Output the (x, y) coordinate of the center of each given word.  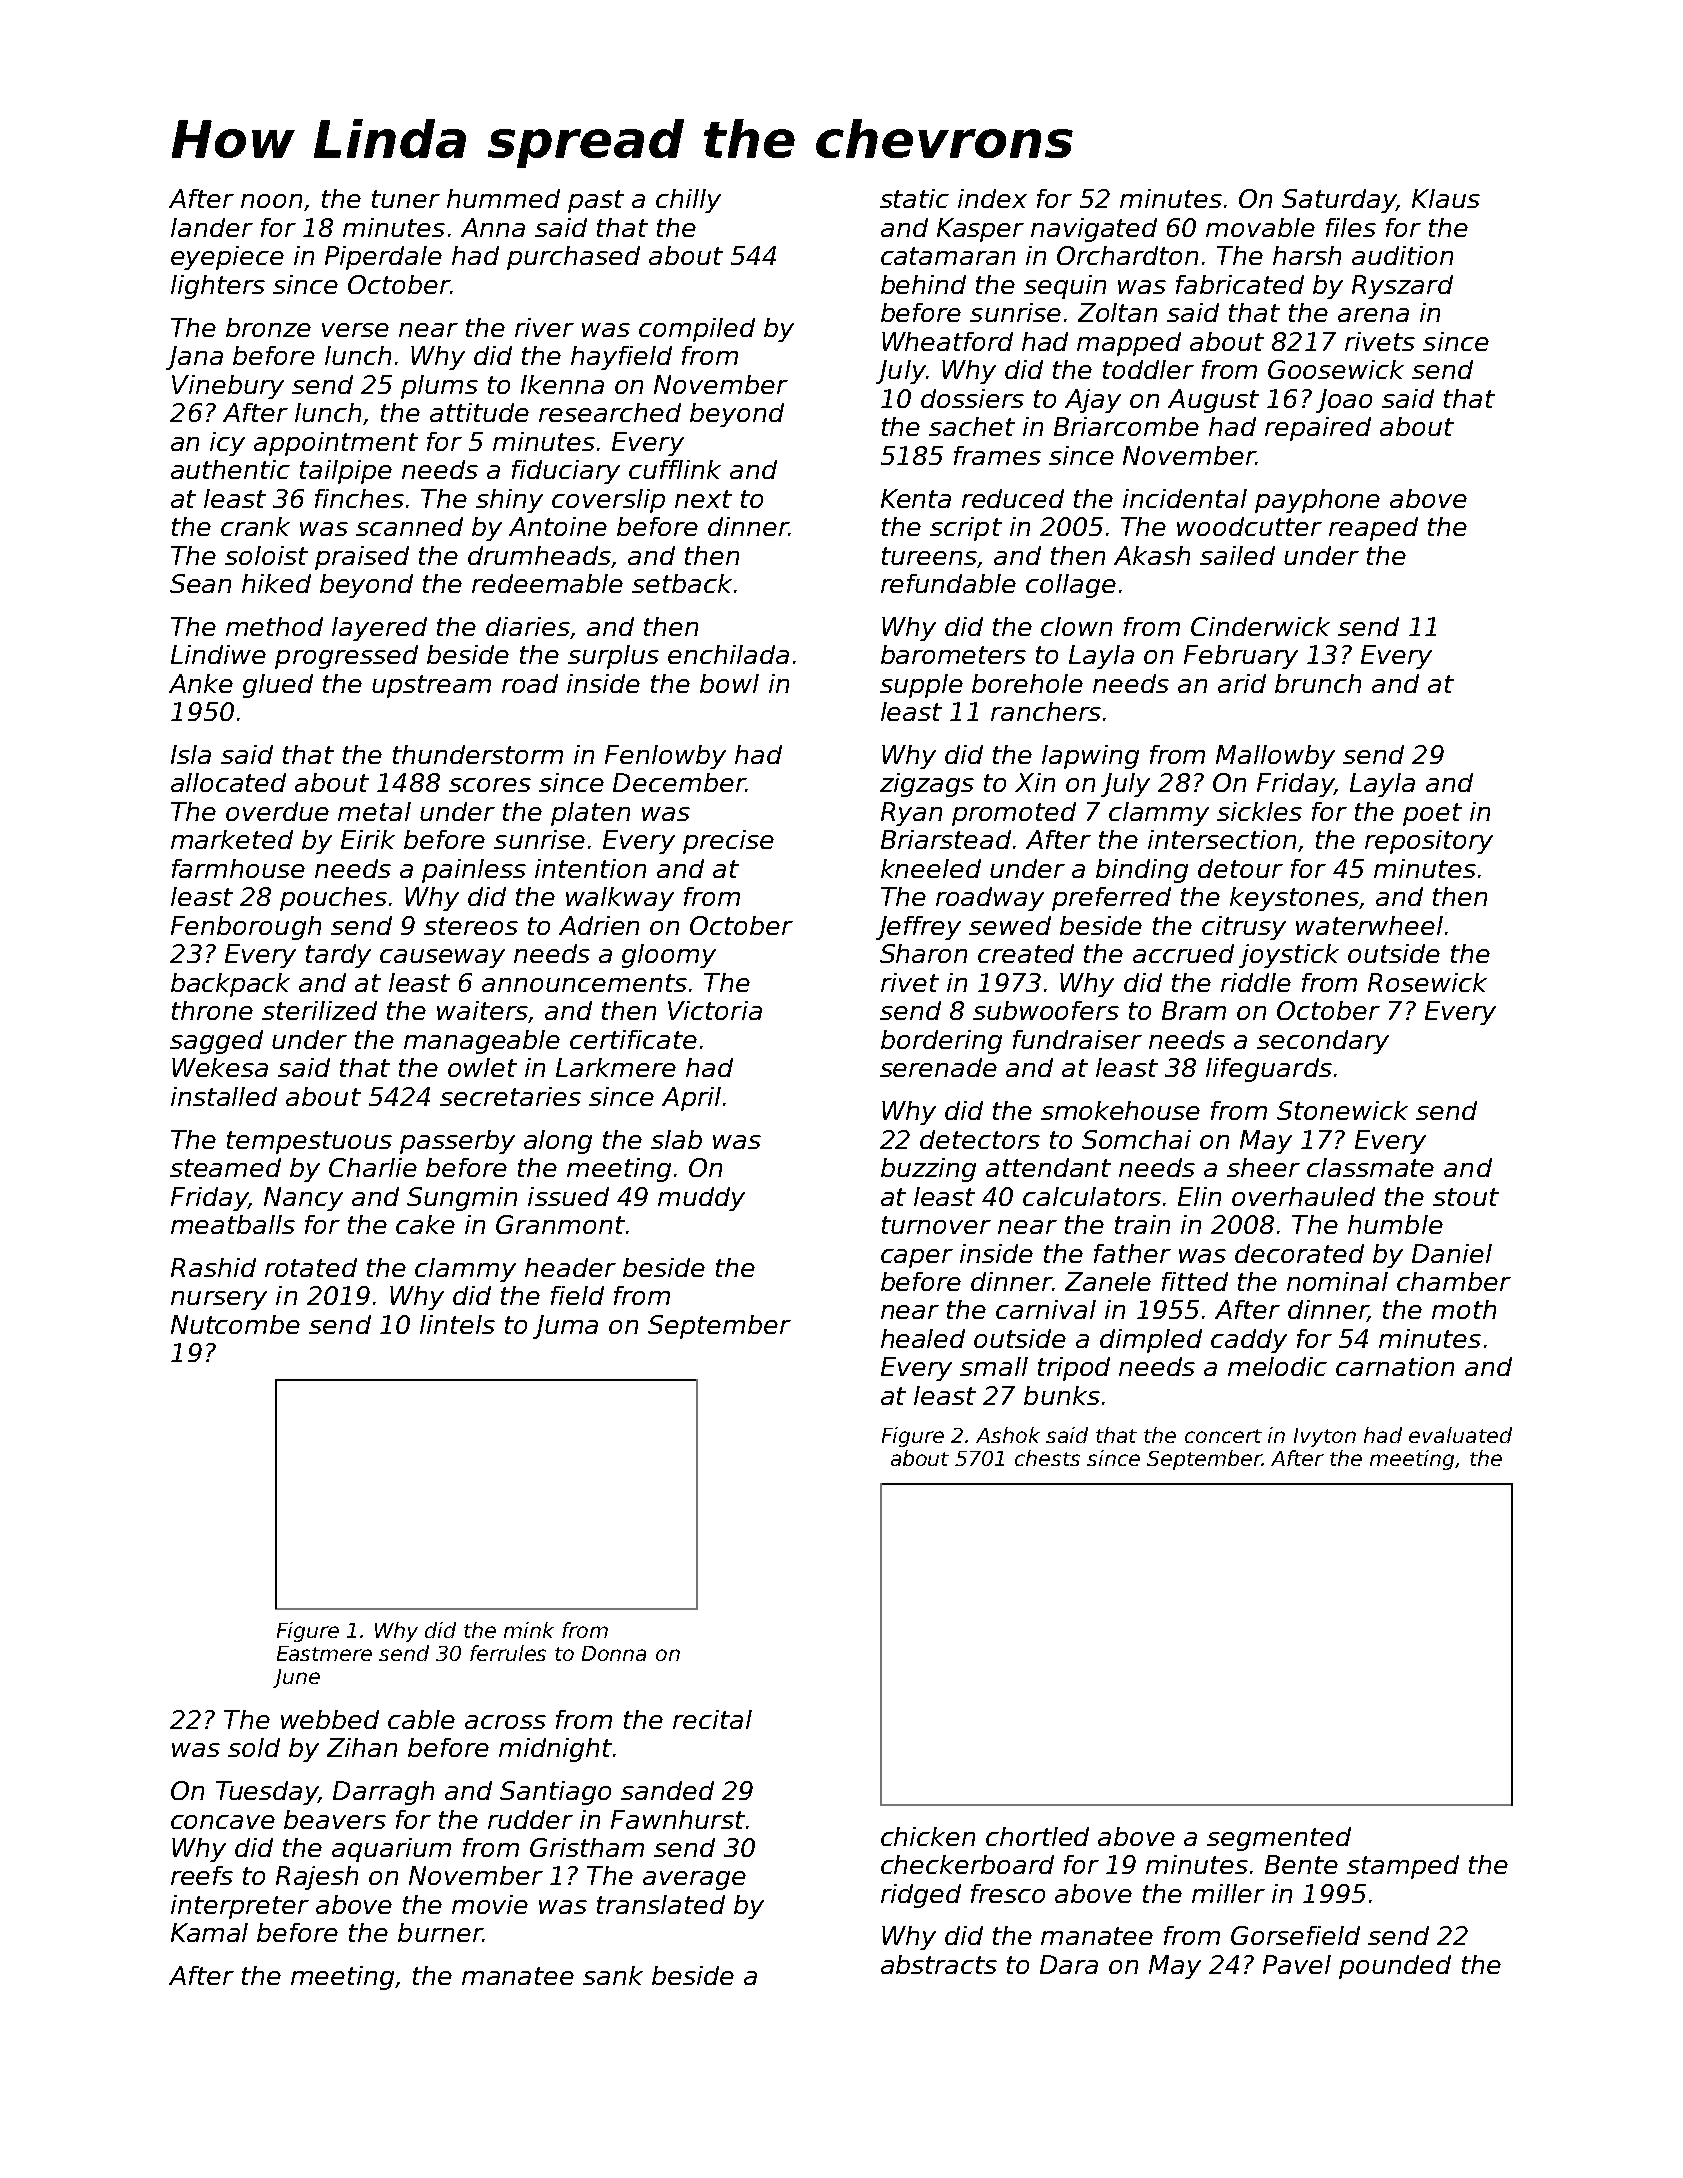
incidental (1185, 498)
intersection (1222, 839)
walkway (620, 899)
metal (374, 811)
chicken (928, 1836)
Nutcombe (235, 1324)
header (570, 1267)
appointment (336, 444)
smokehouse (1120, 1110)
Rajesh (317, 1878)
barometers (953, 654)
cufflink (675, 469)
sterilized (319, 1010)
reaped (1373, 529)
